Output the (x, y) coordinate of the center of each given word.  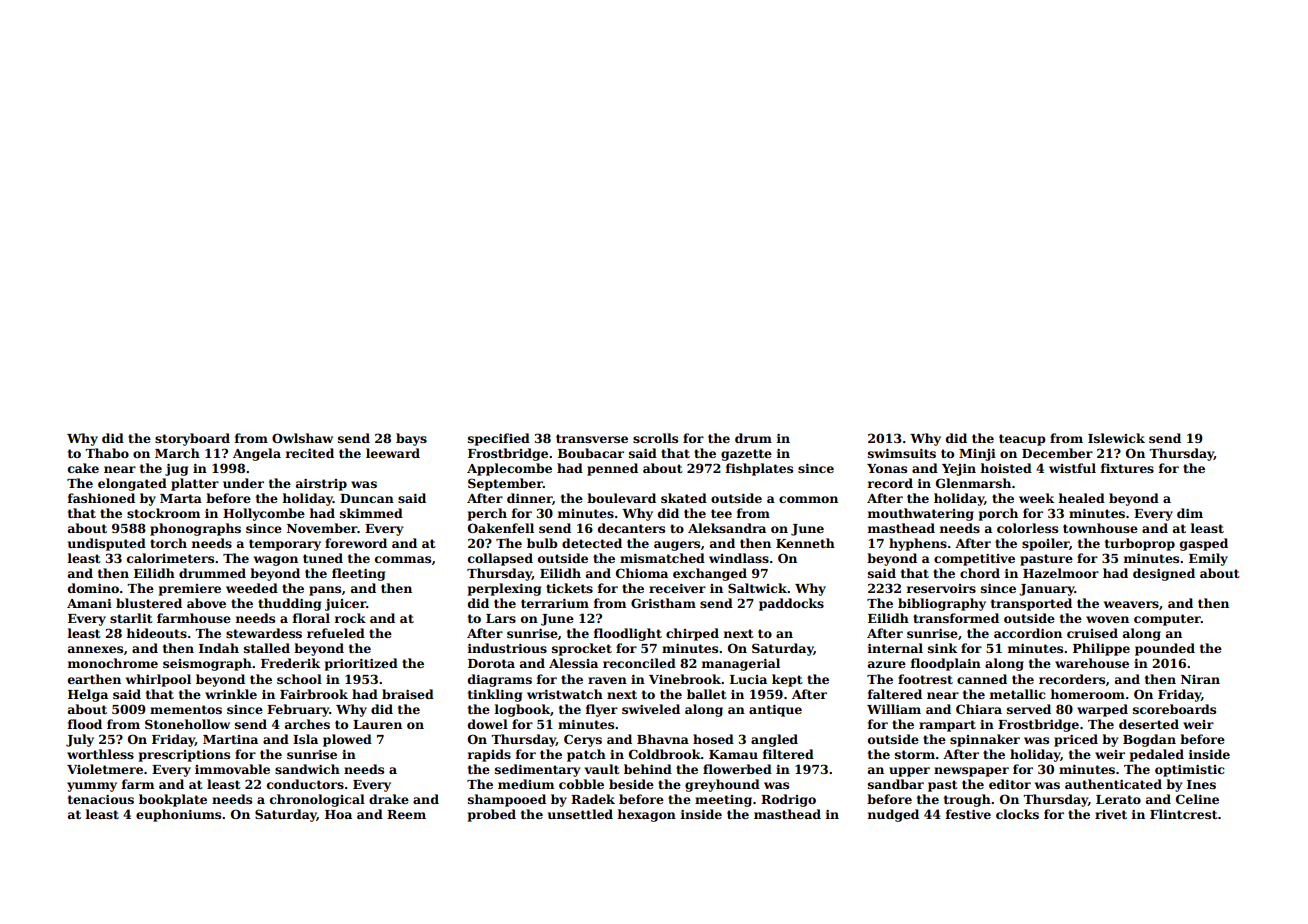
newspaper (971, 772)
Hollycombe (264, 514)
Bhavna (663, 739)
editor (1010, 784)
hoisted (1006, 468)
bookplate (173, 800)
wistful (1072, 468)
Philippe (1101, 649)
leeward (393, 453)
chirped (692, 634)
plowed (347, 740)
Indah (219, 648)
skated (684, 498)
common (808, 499)
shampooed (507, 800)
